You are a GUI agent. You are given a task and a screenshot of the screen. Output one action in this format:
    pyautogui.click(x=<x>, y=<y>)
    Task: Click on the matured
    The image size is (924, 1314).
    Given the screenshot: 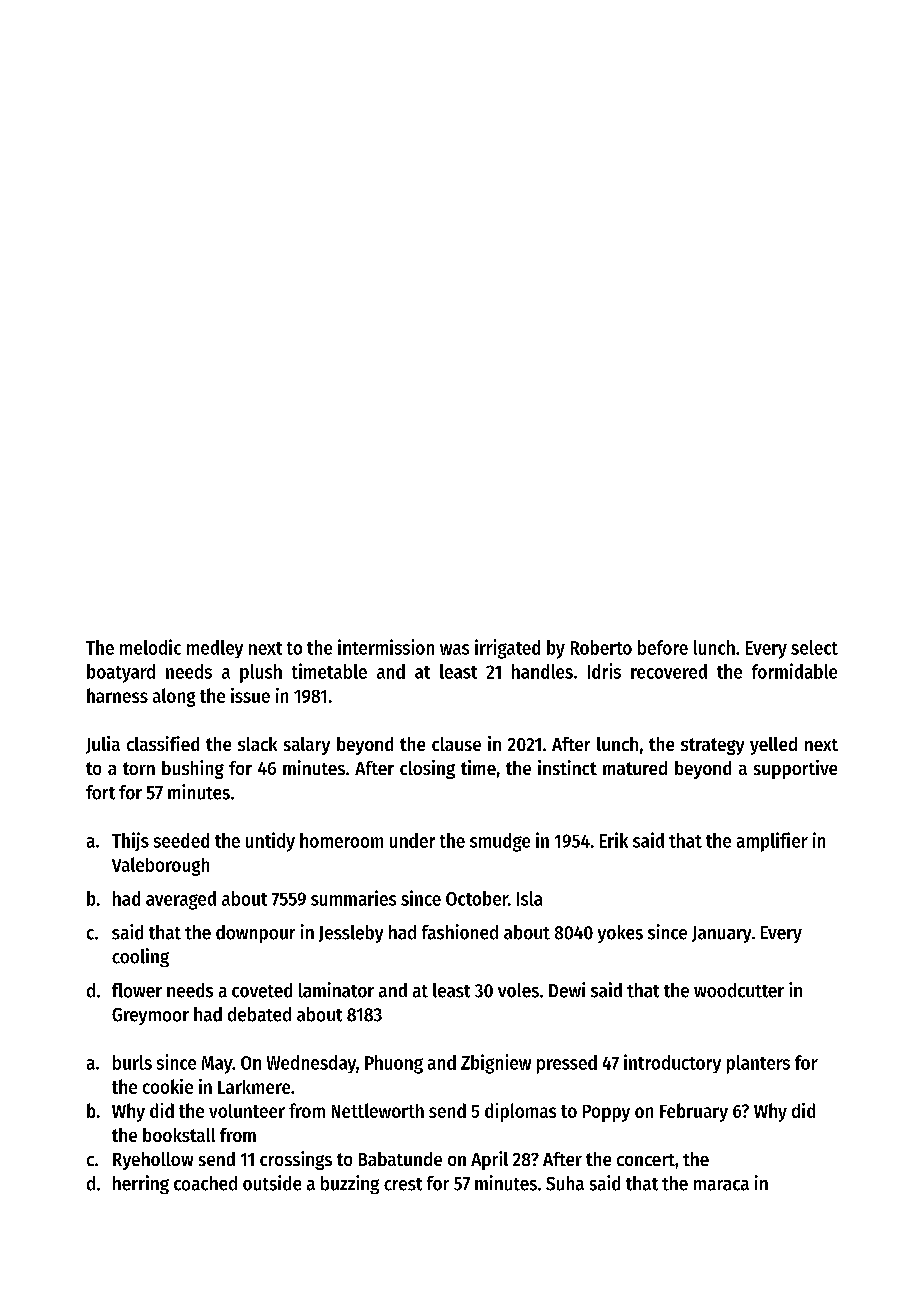 What is the action you would take?
    pyautogui.click(x=635, y=768)
